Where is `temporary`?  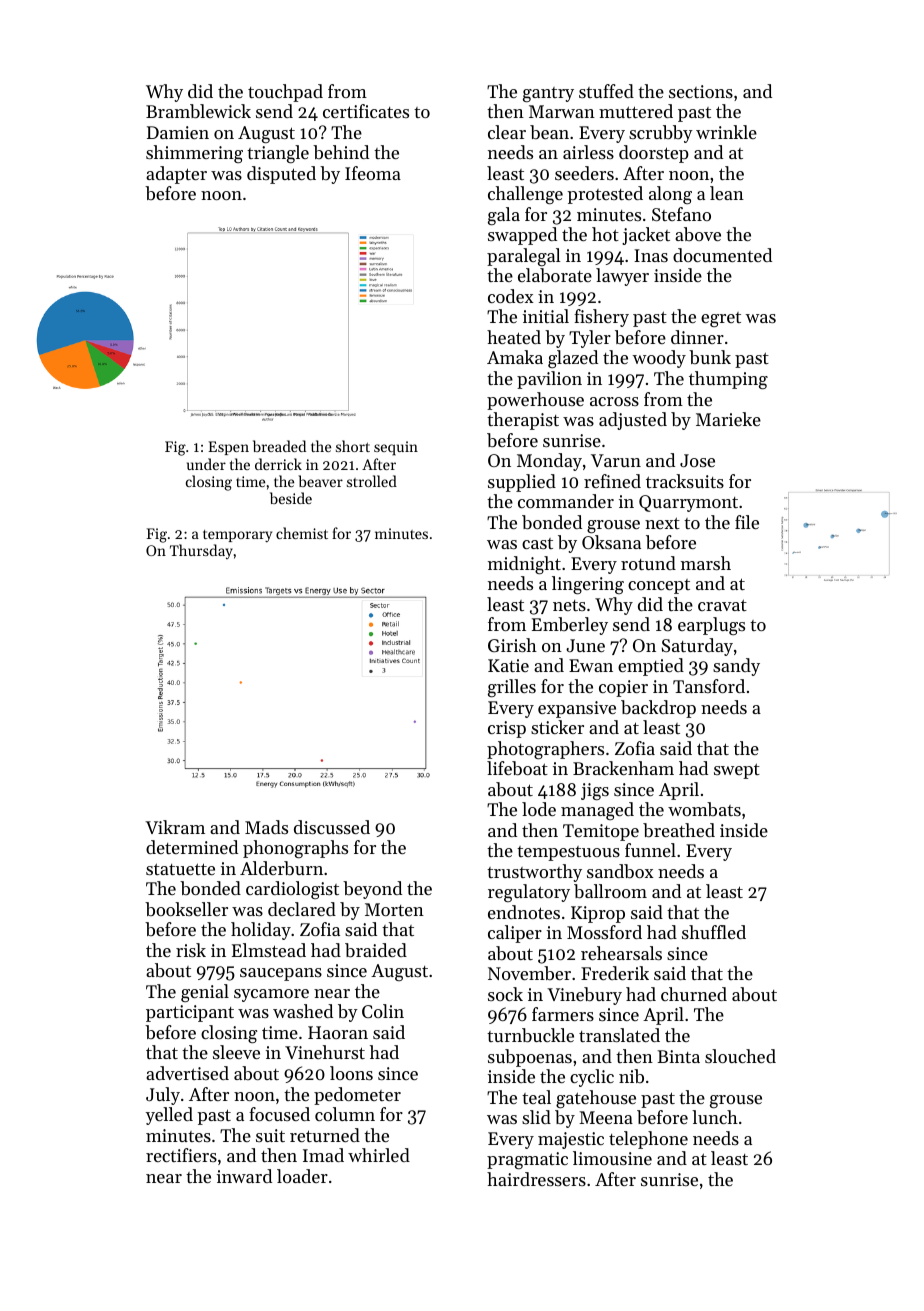
temporary is located at coordinates (237, 536).
